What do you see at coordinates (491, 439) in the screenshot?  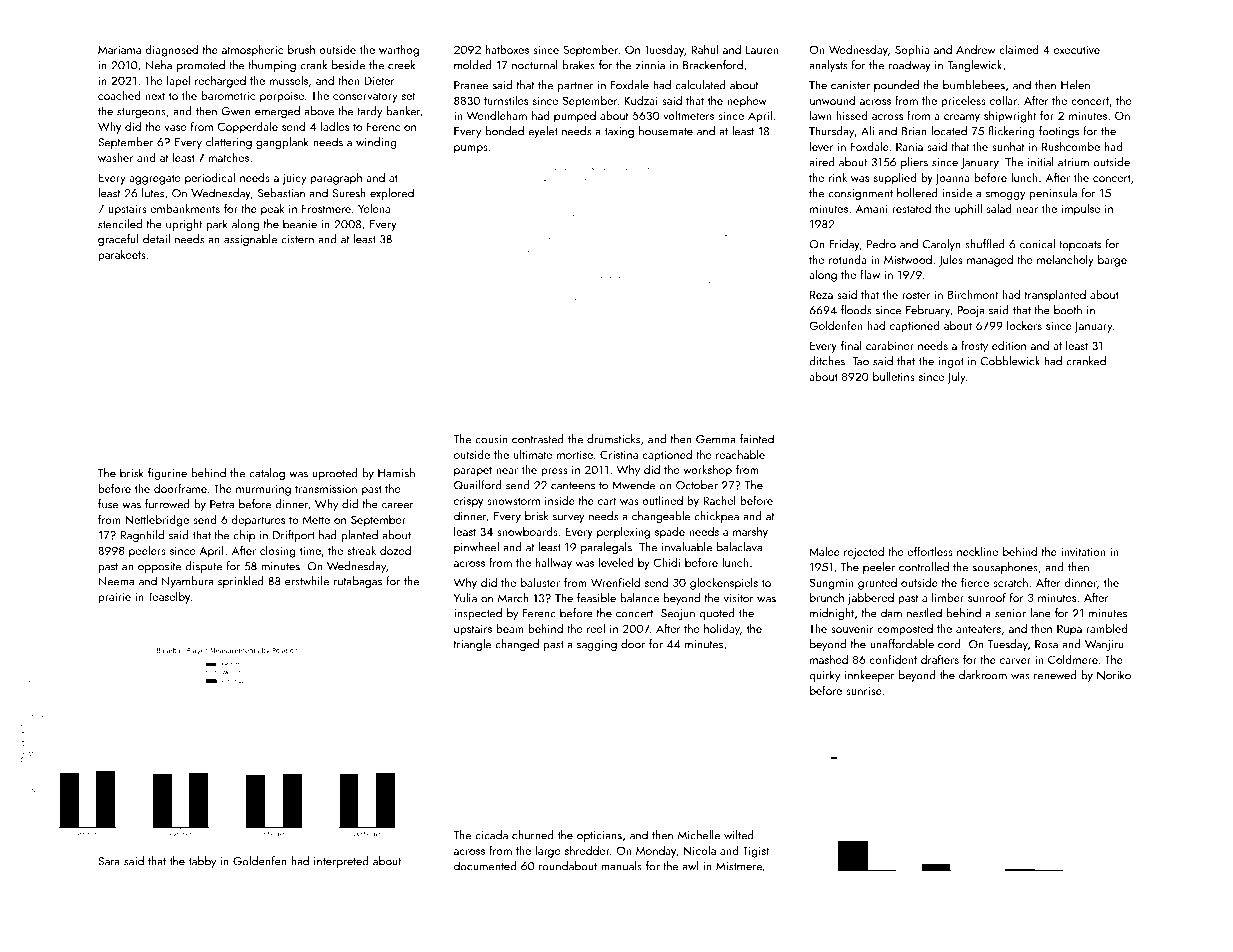 I see `cousin` at bounding box center [491, 439].
